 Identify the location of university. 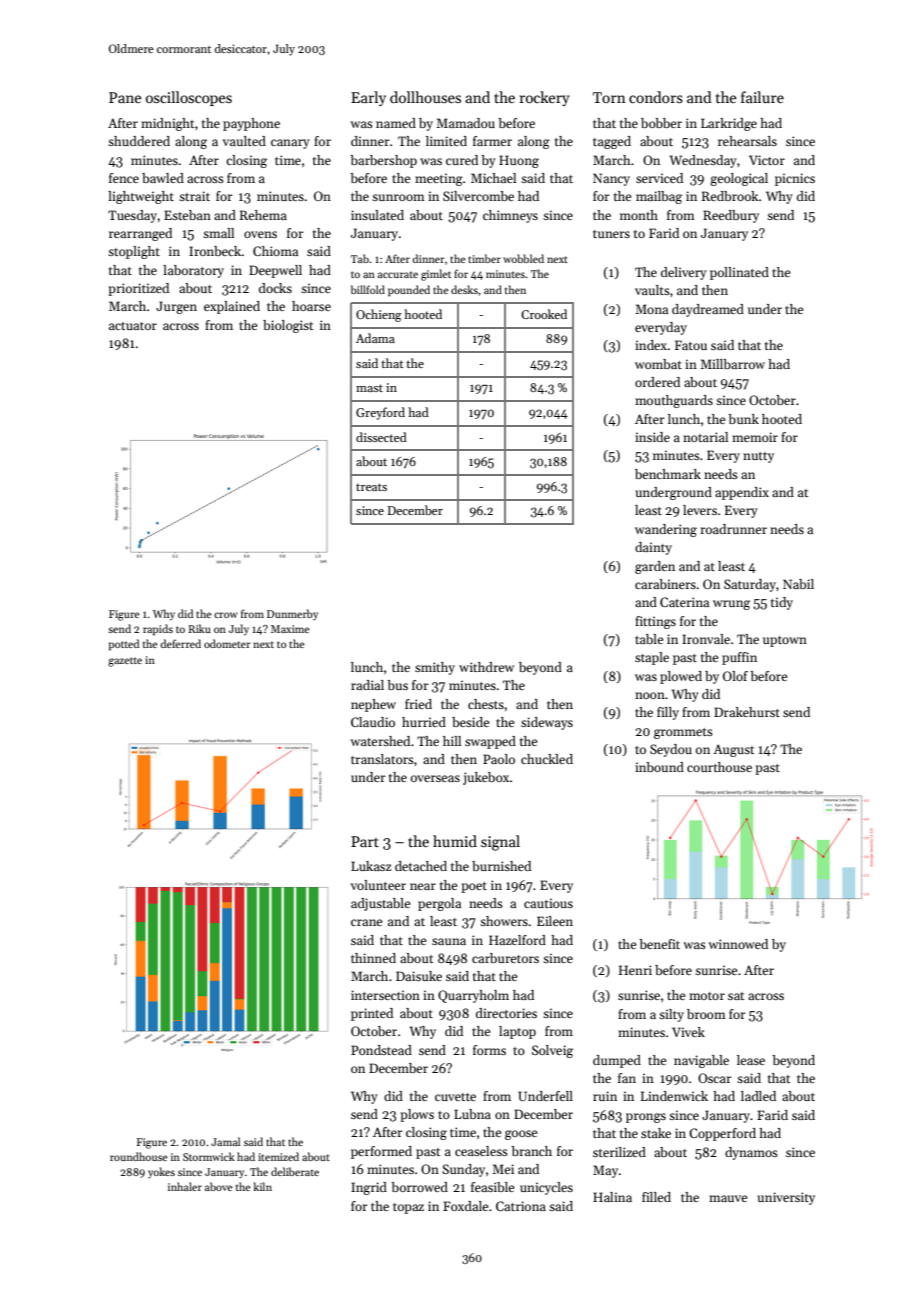
(786, 1198).
